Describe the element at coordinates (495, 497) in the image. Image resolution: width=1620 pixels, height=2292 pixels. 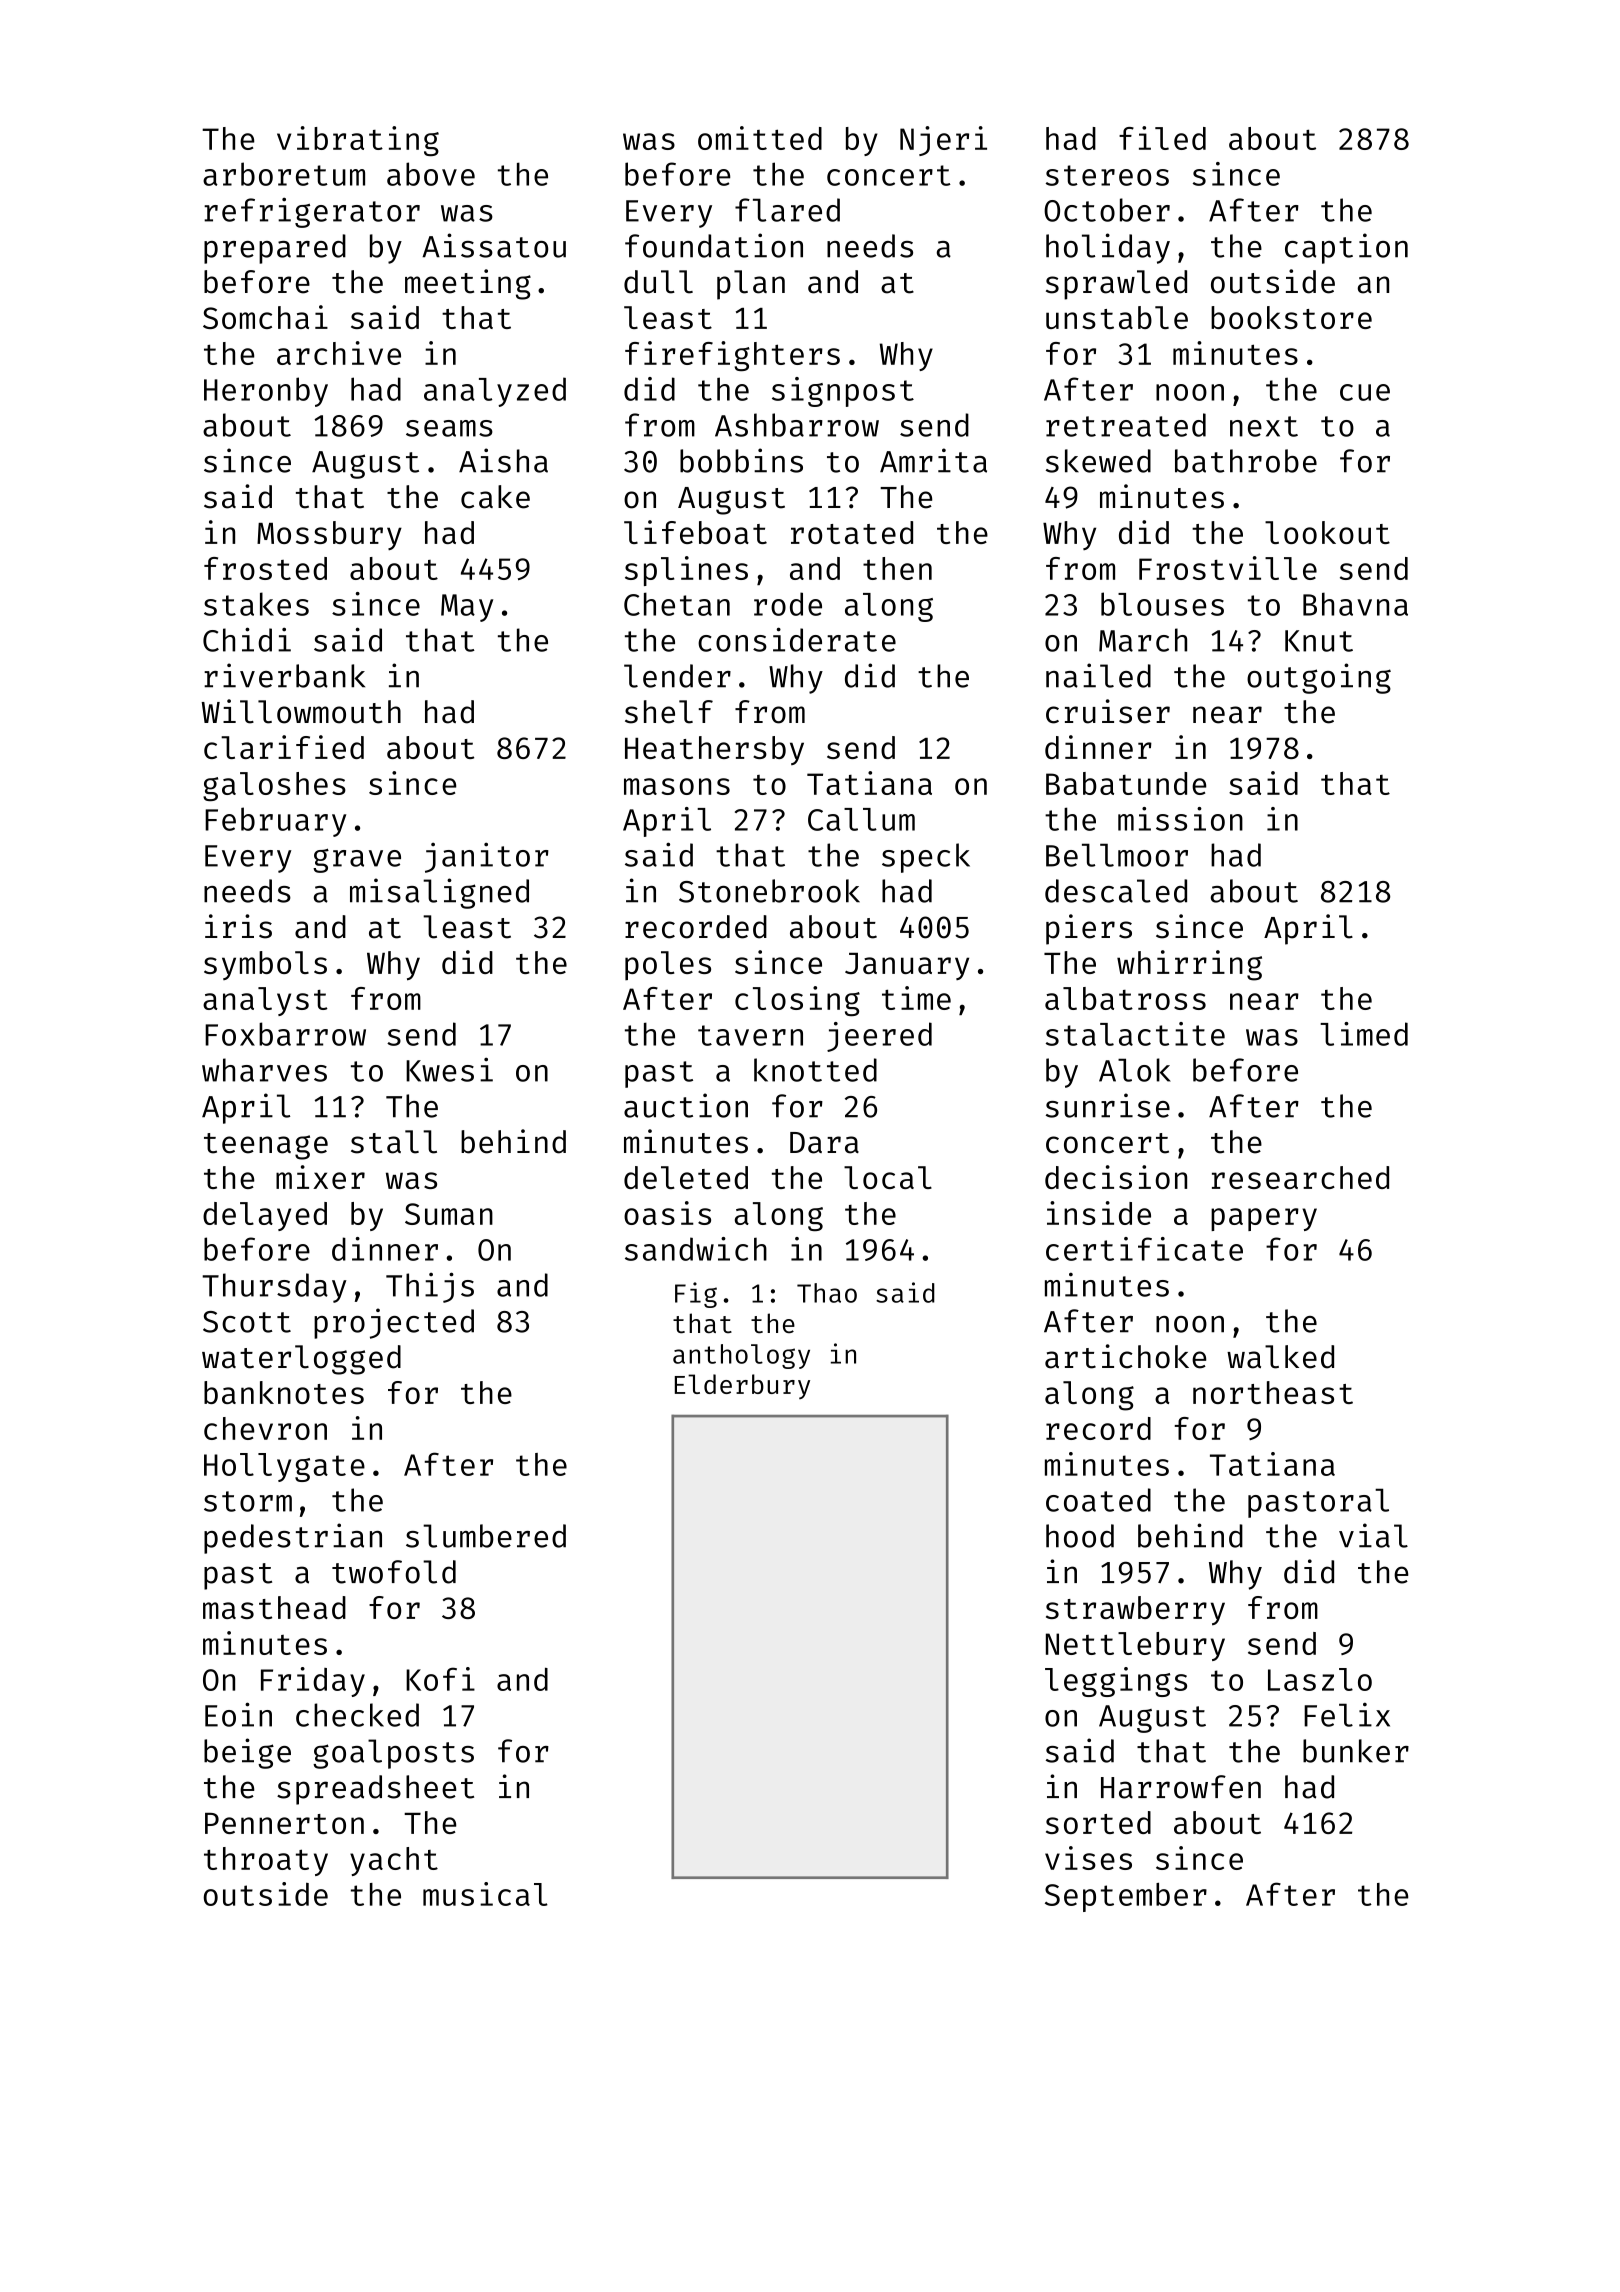
I see `cake` at that location.
